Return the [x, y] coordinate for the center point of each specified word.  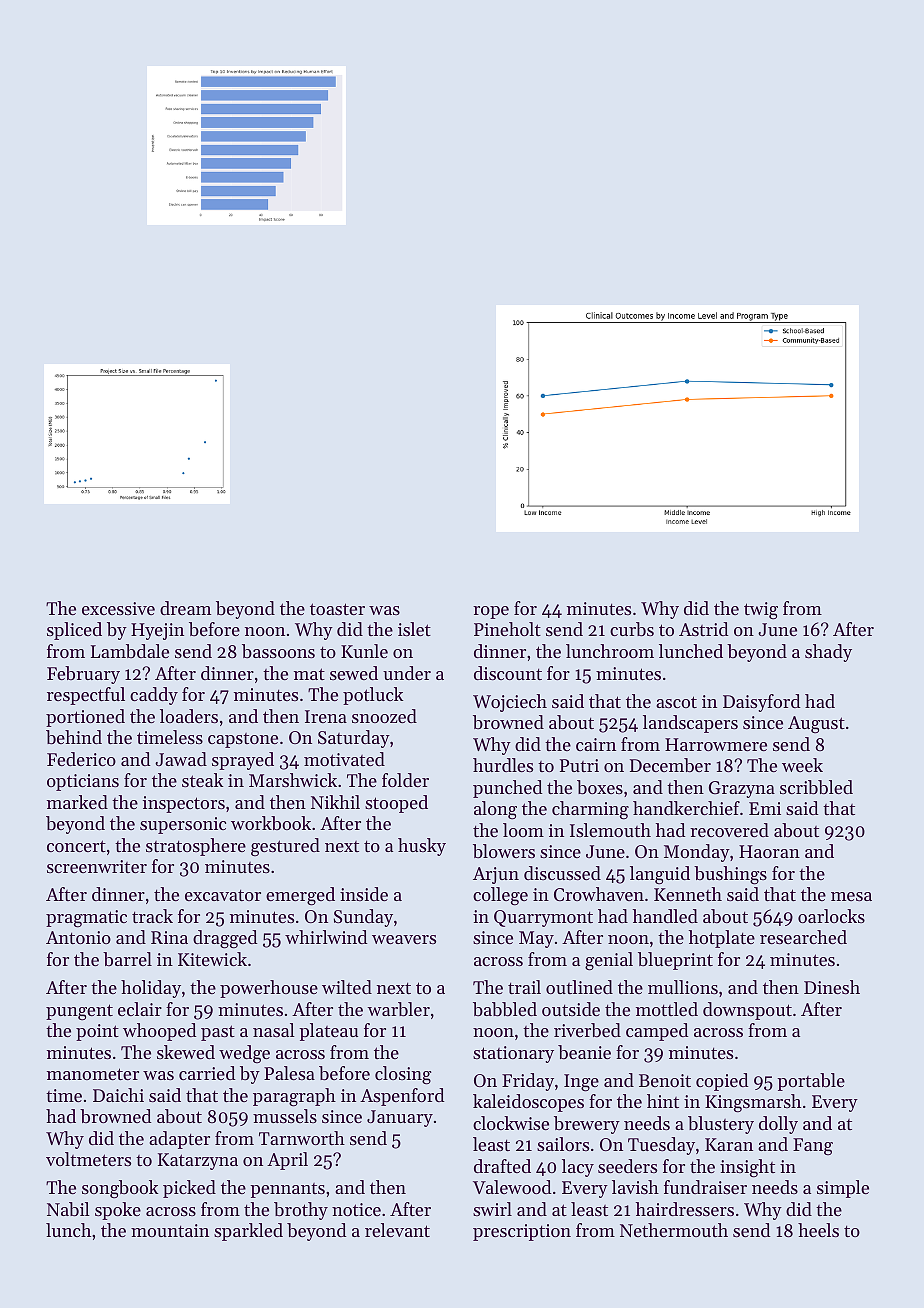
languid [660, 875]
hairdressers [685, 1209]
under [407, 673]
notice [356, 1209]
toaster [337, 609]
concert [76, 846]
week [802, 765]
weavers [404, 939]
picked [189, 1189]
